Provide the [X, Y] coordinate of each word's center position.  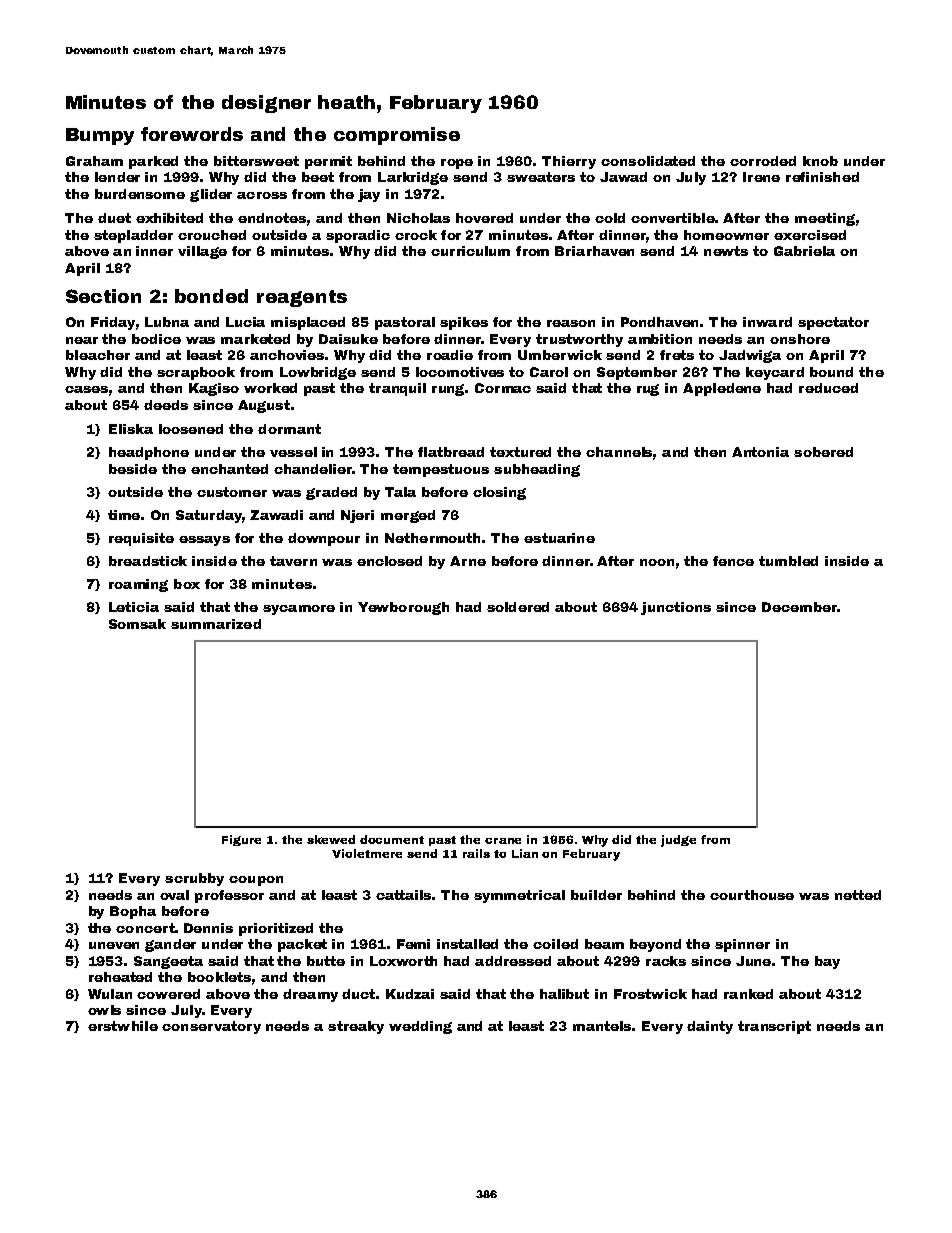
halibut [564, 994]
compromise [397, 136]
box [187, 584]
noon [657, 562]
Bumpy [100, 136]
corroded [763, 161]
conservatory [211, 1027]
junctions [676, 608]
